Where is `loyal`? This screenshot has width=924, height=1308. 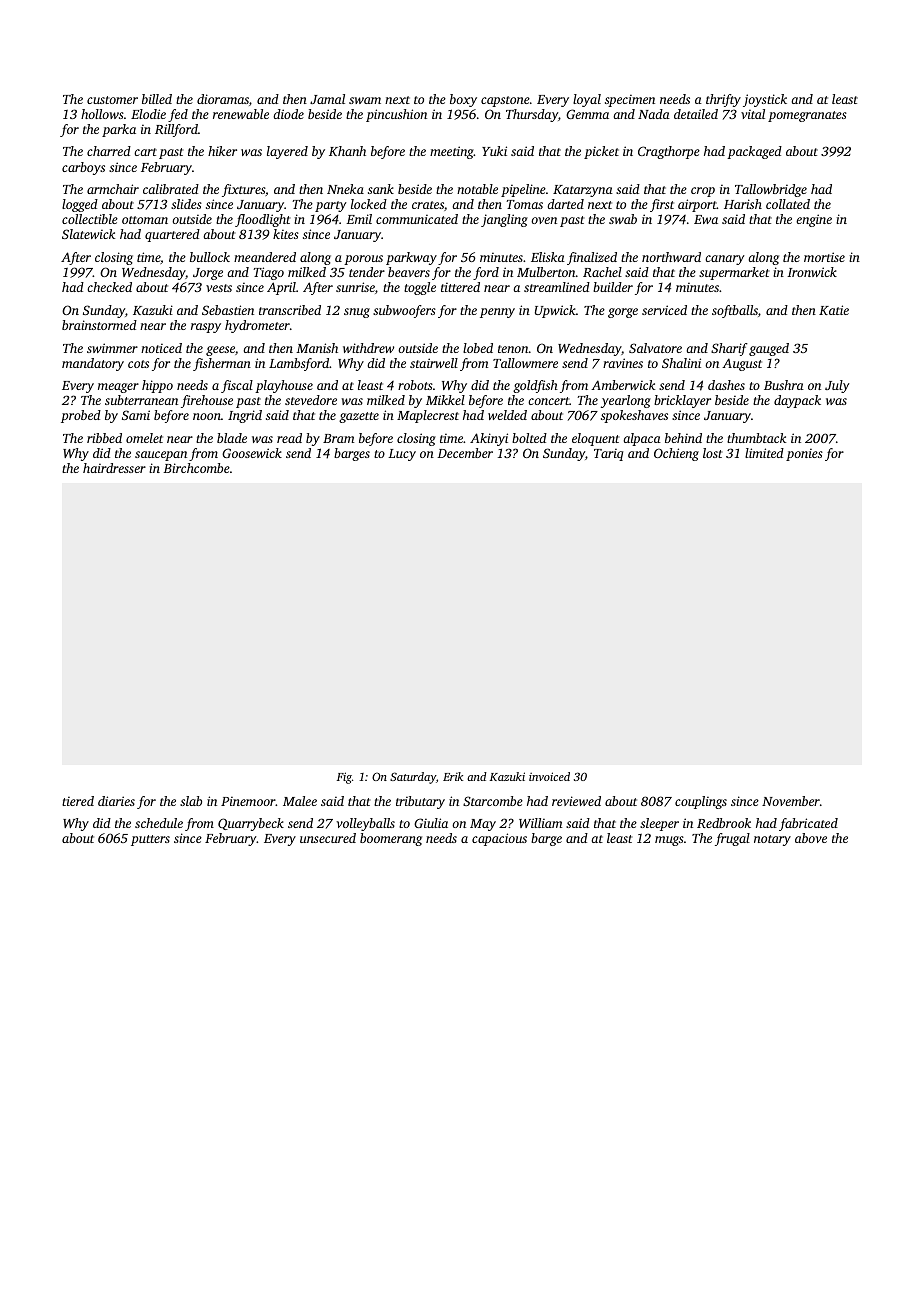
loyal is located at coordinates (587, 100).
